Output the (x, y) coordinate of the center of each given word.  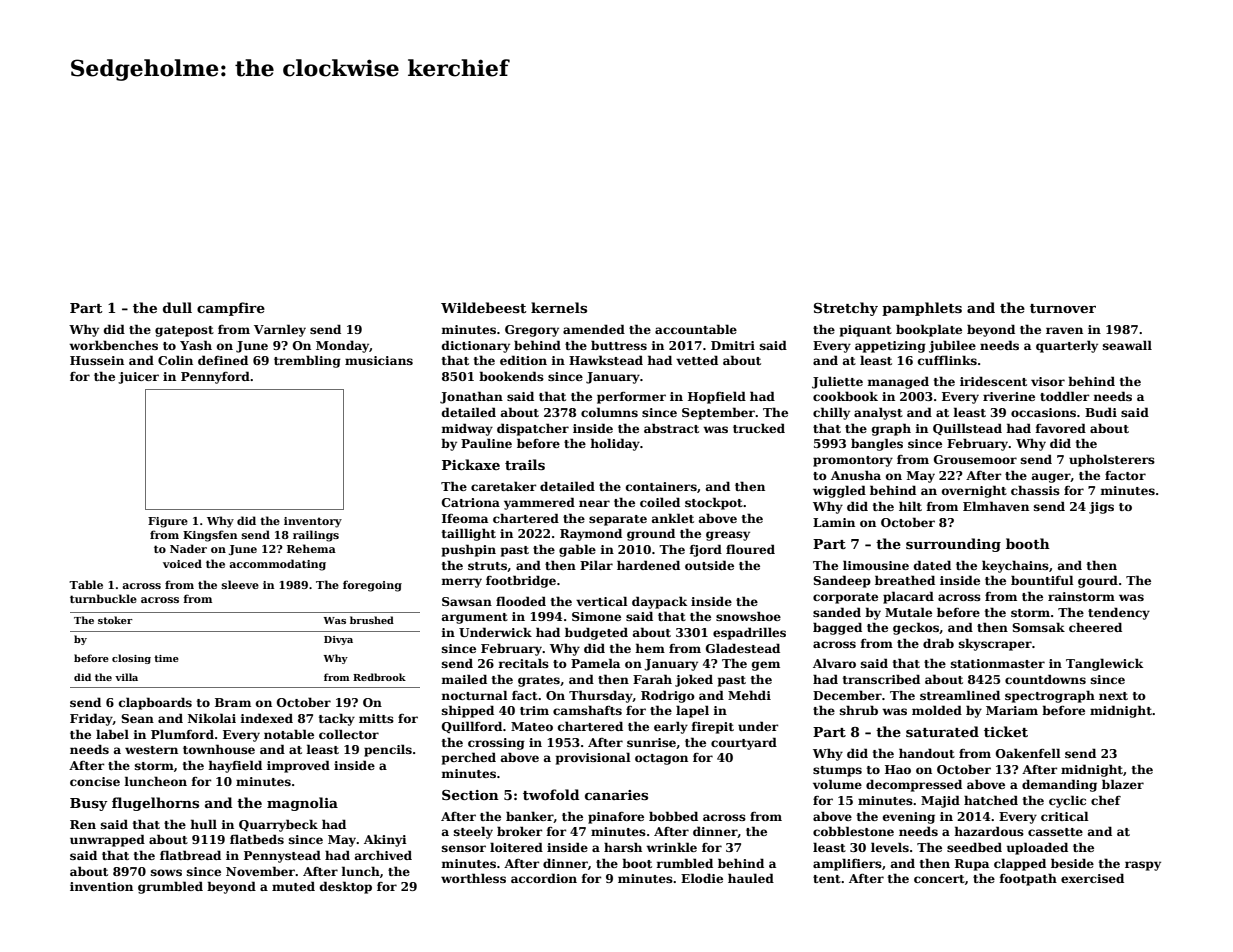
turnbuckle (103, 598)
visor (1048, 381)
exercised (1092, 878)
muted (293, 886)
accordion (544, 878)
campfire (231, 309)
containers (661, 486)
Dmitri (733, 345)
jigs (1101, 508)
